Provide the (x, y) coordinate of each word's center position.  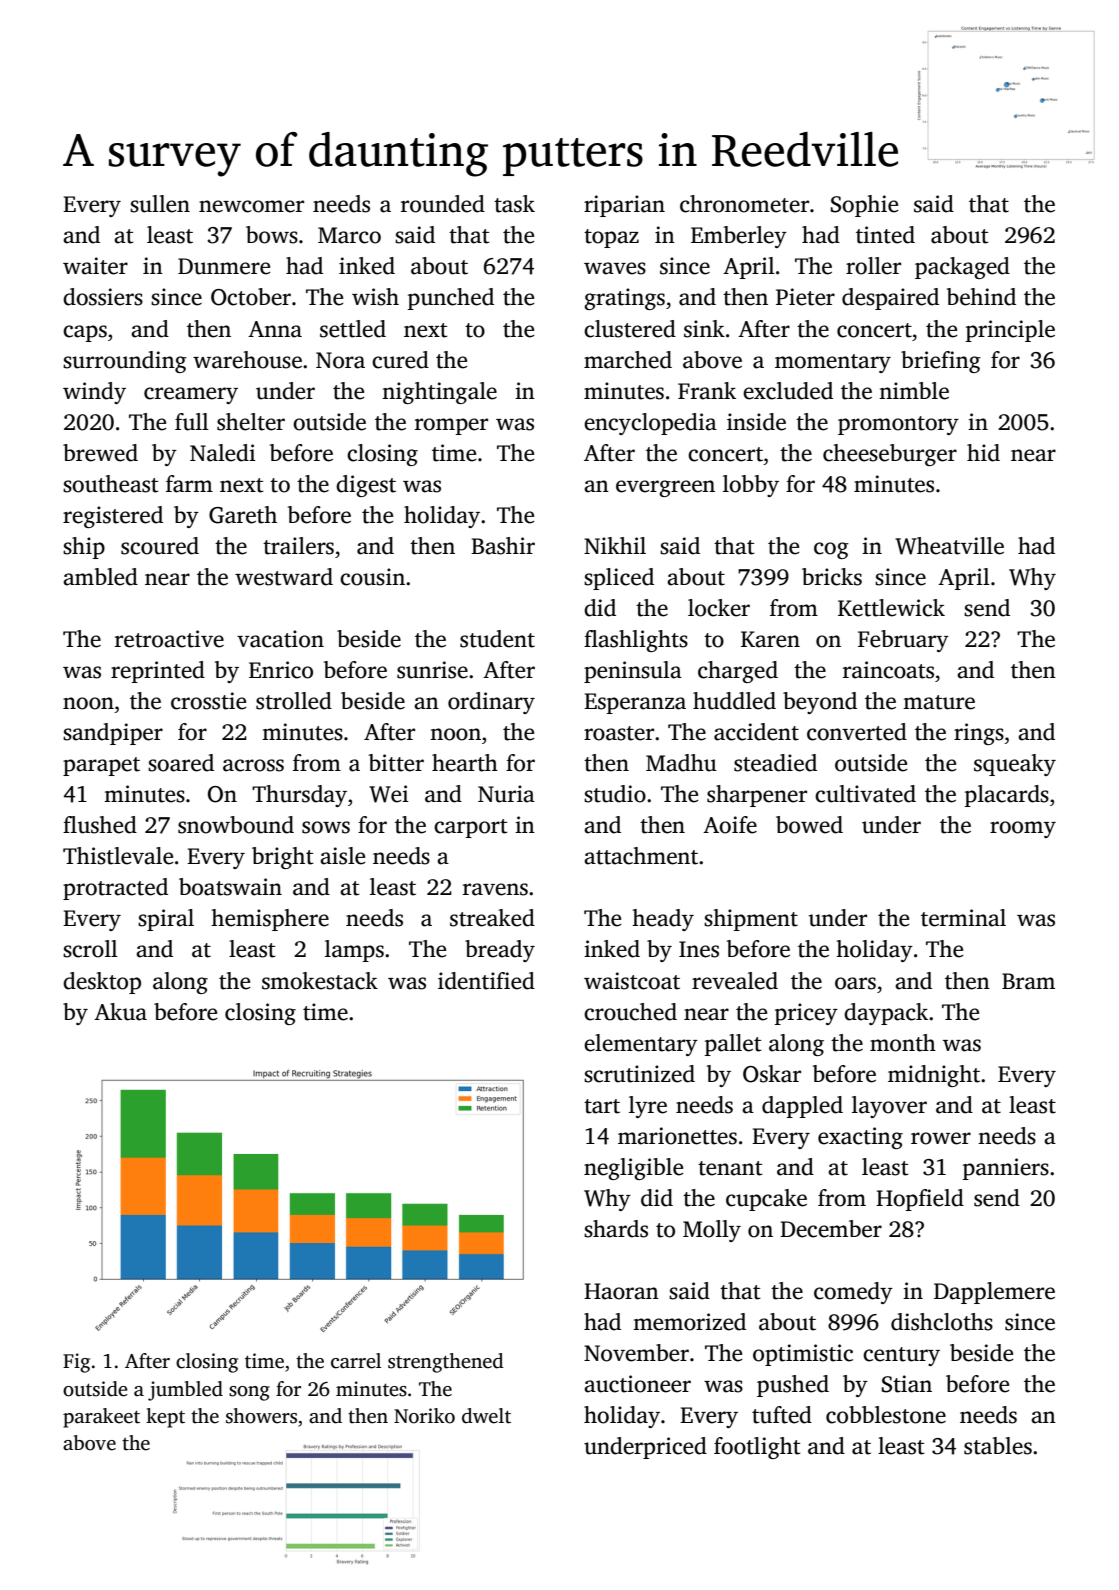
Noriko (424, 1416)
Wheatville (949, 546)
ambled (100, 577)
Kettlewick (891, 608)
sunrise (432, 670)
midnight (934, 1076)
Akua (120, 1012)
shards (616, 1229)
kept (165, 1418)
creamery (191, 395)
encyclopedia (650, 424)
